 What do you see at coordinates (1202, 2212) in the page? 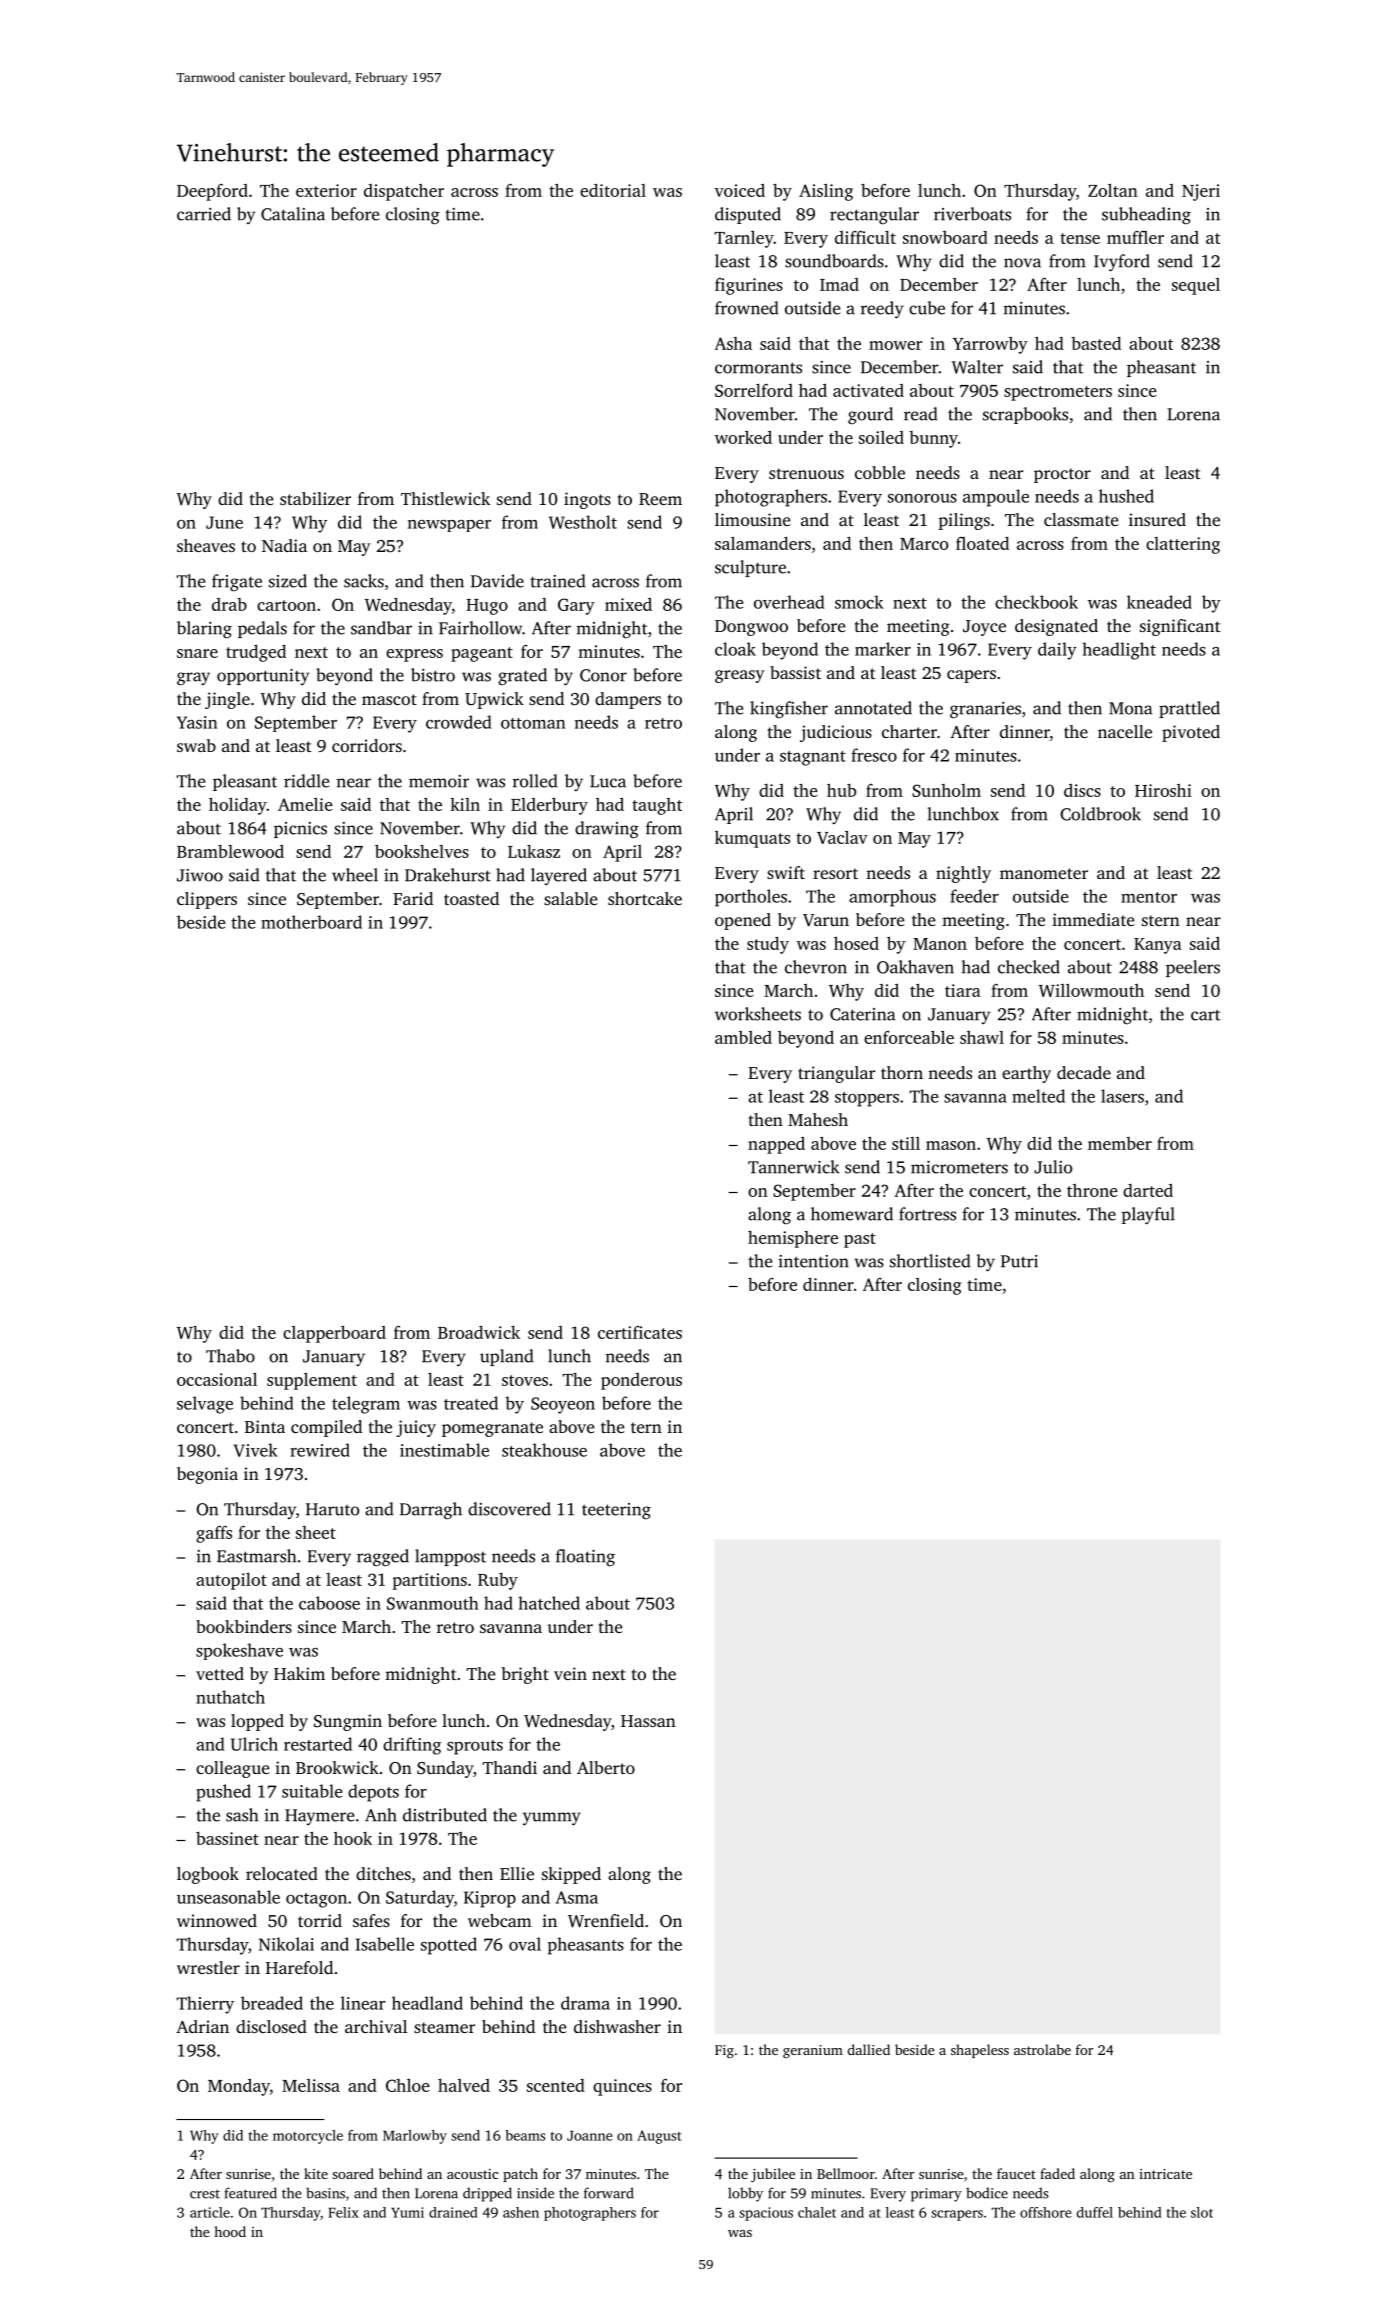
I see `slot` at bounding box center [1202, 2212].
